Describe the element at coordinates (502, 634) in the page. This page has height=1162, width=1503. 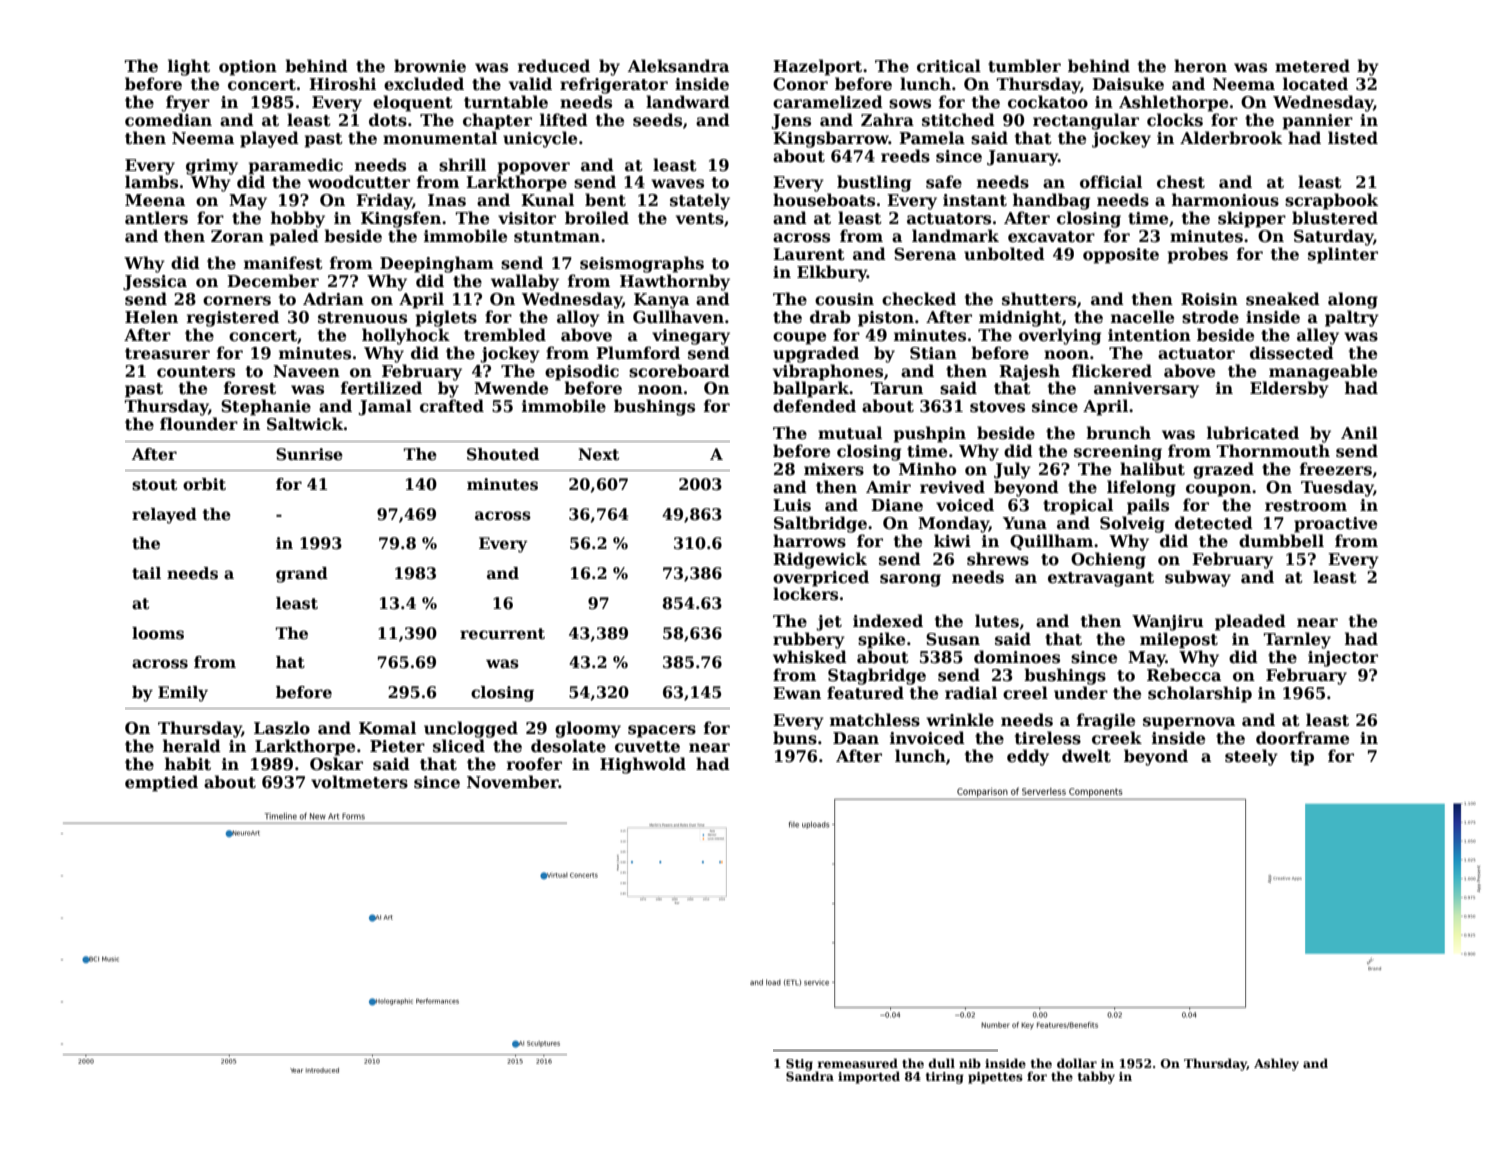
I see `recurrent` at that location.
